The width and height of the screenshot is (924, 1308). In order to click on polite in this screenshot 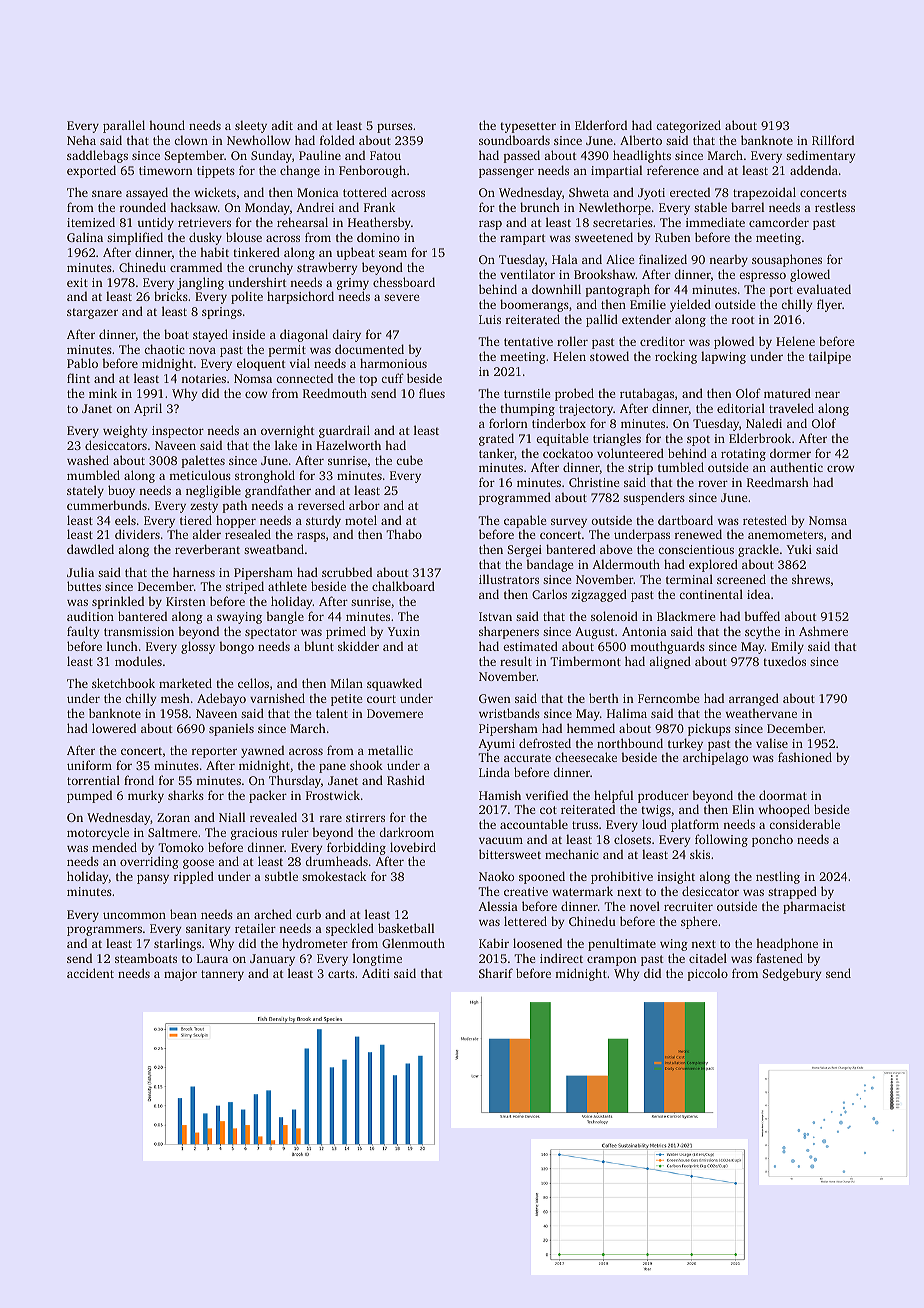, I will do `click(247, 297)`.
